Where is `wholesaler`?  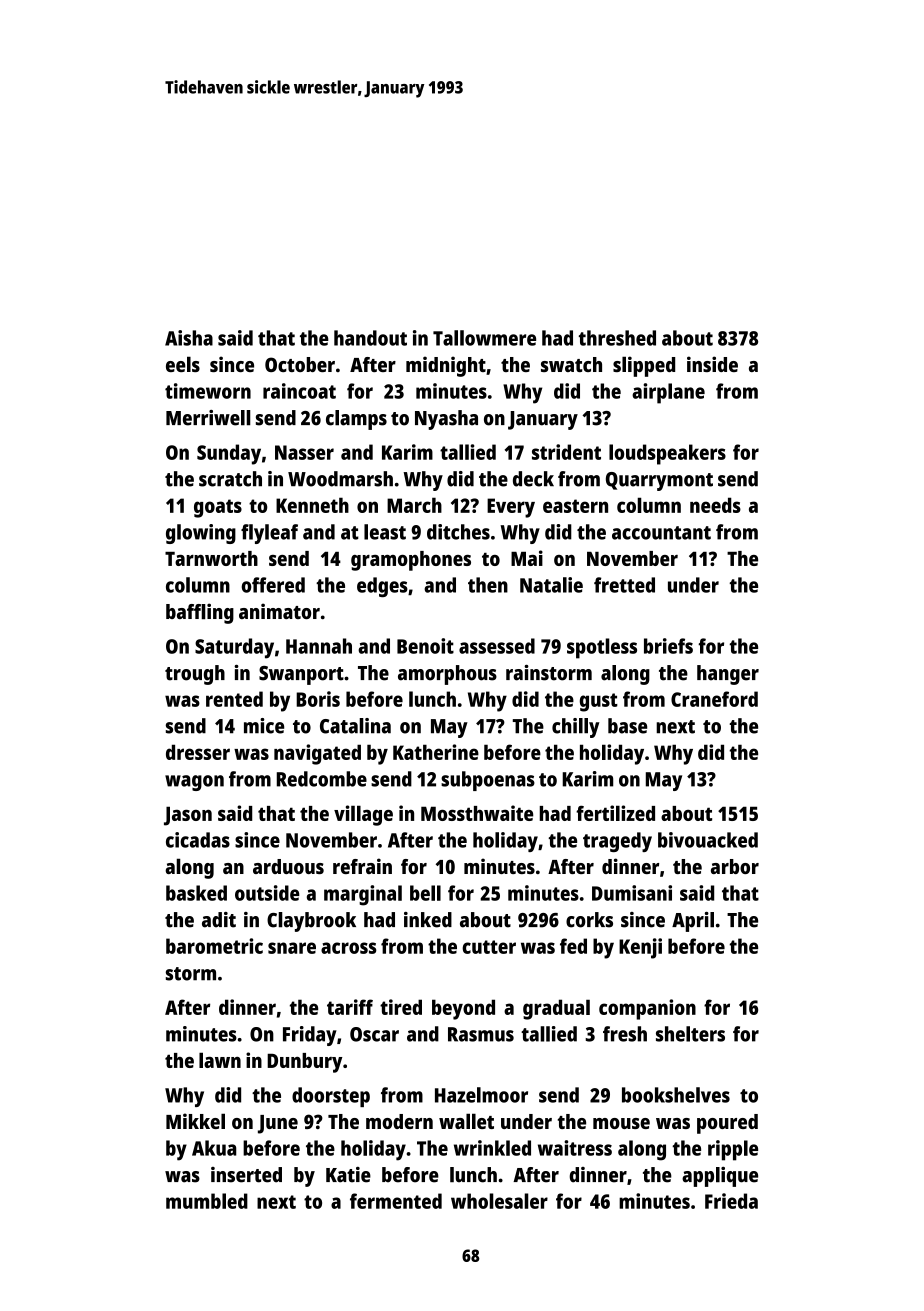
wholesaler is located at coordinates (499, 1201).
